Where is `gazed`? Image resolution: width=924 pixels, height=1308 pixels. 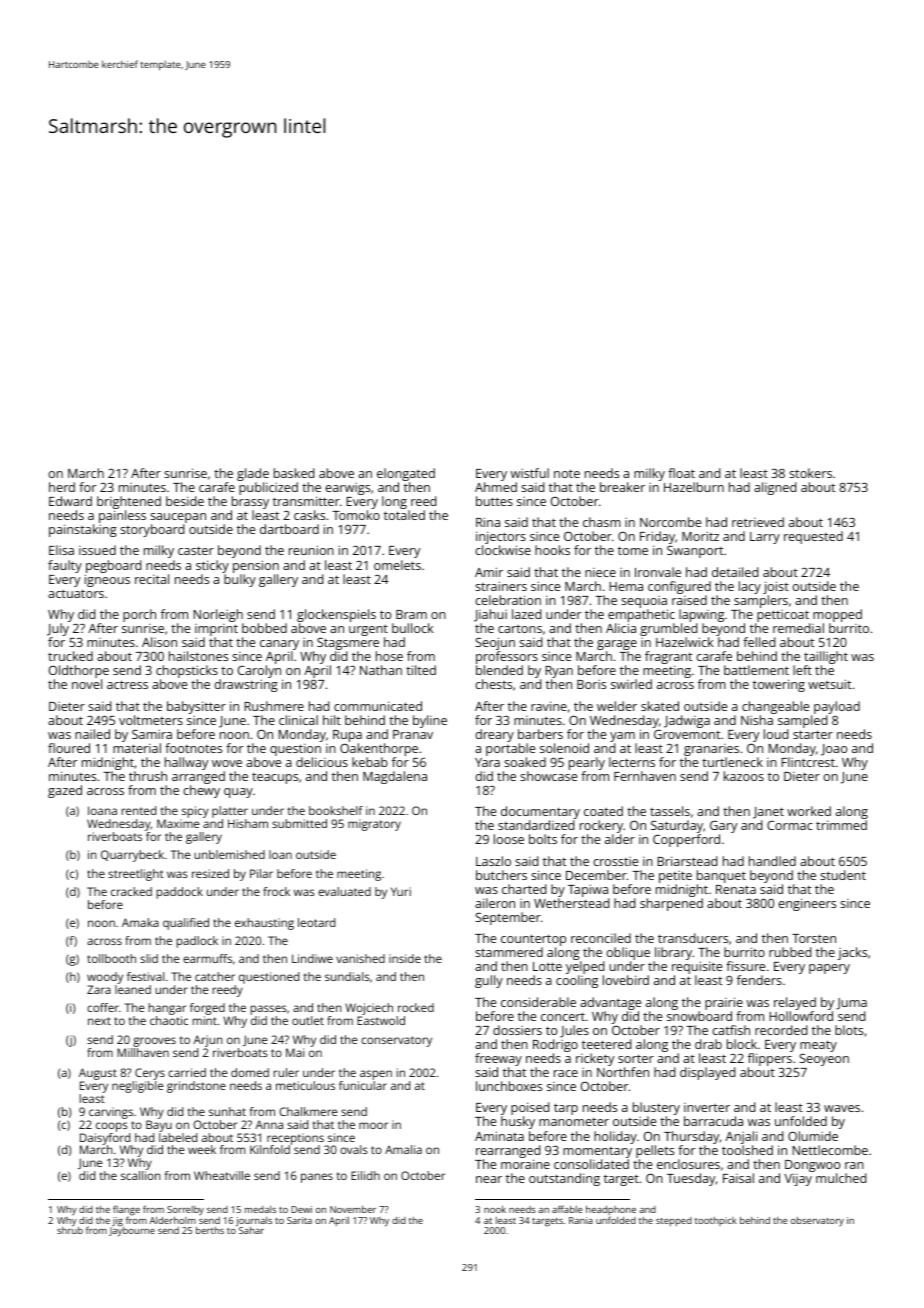
gazed is located at coordinates (65, 791).
